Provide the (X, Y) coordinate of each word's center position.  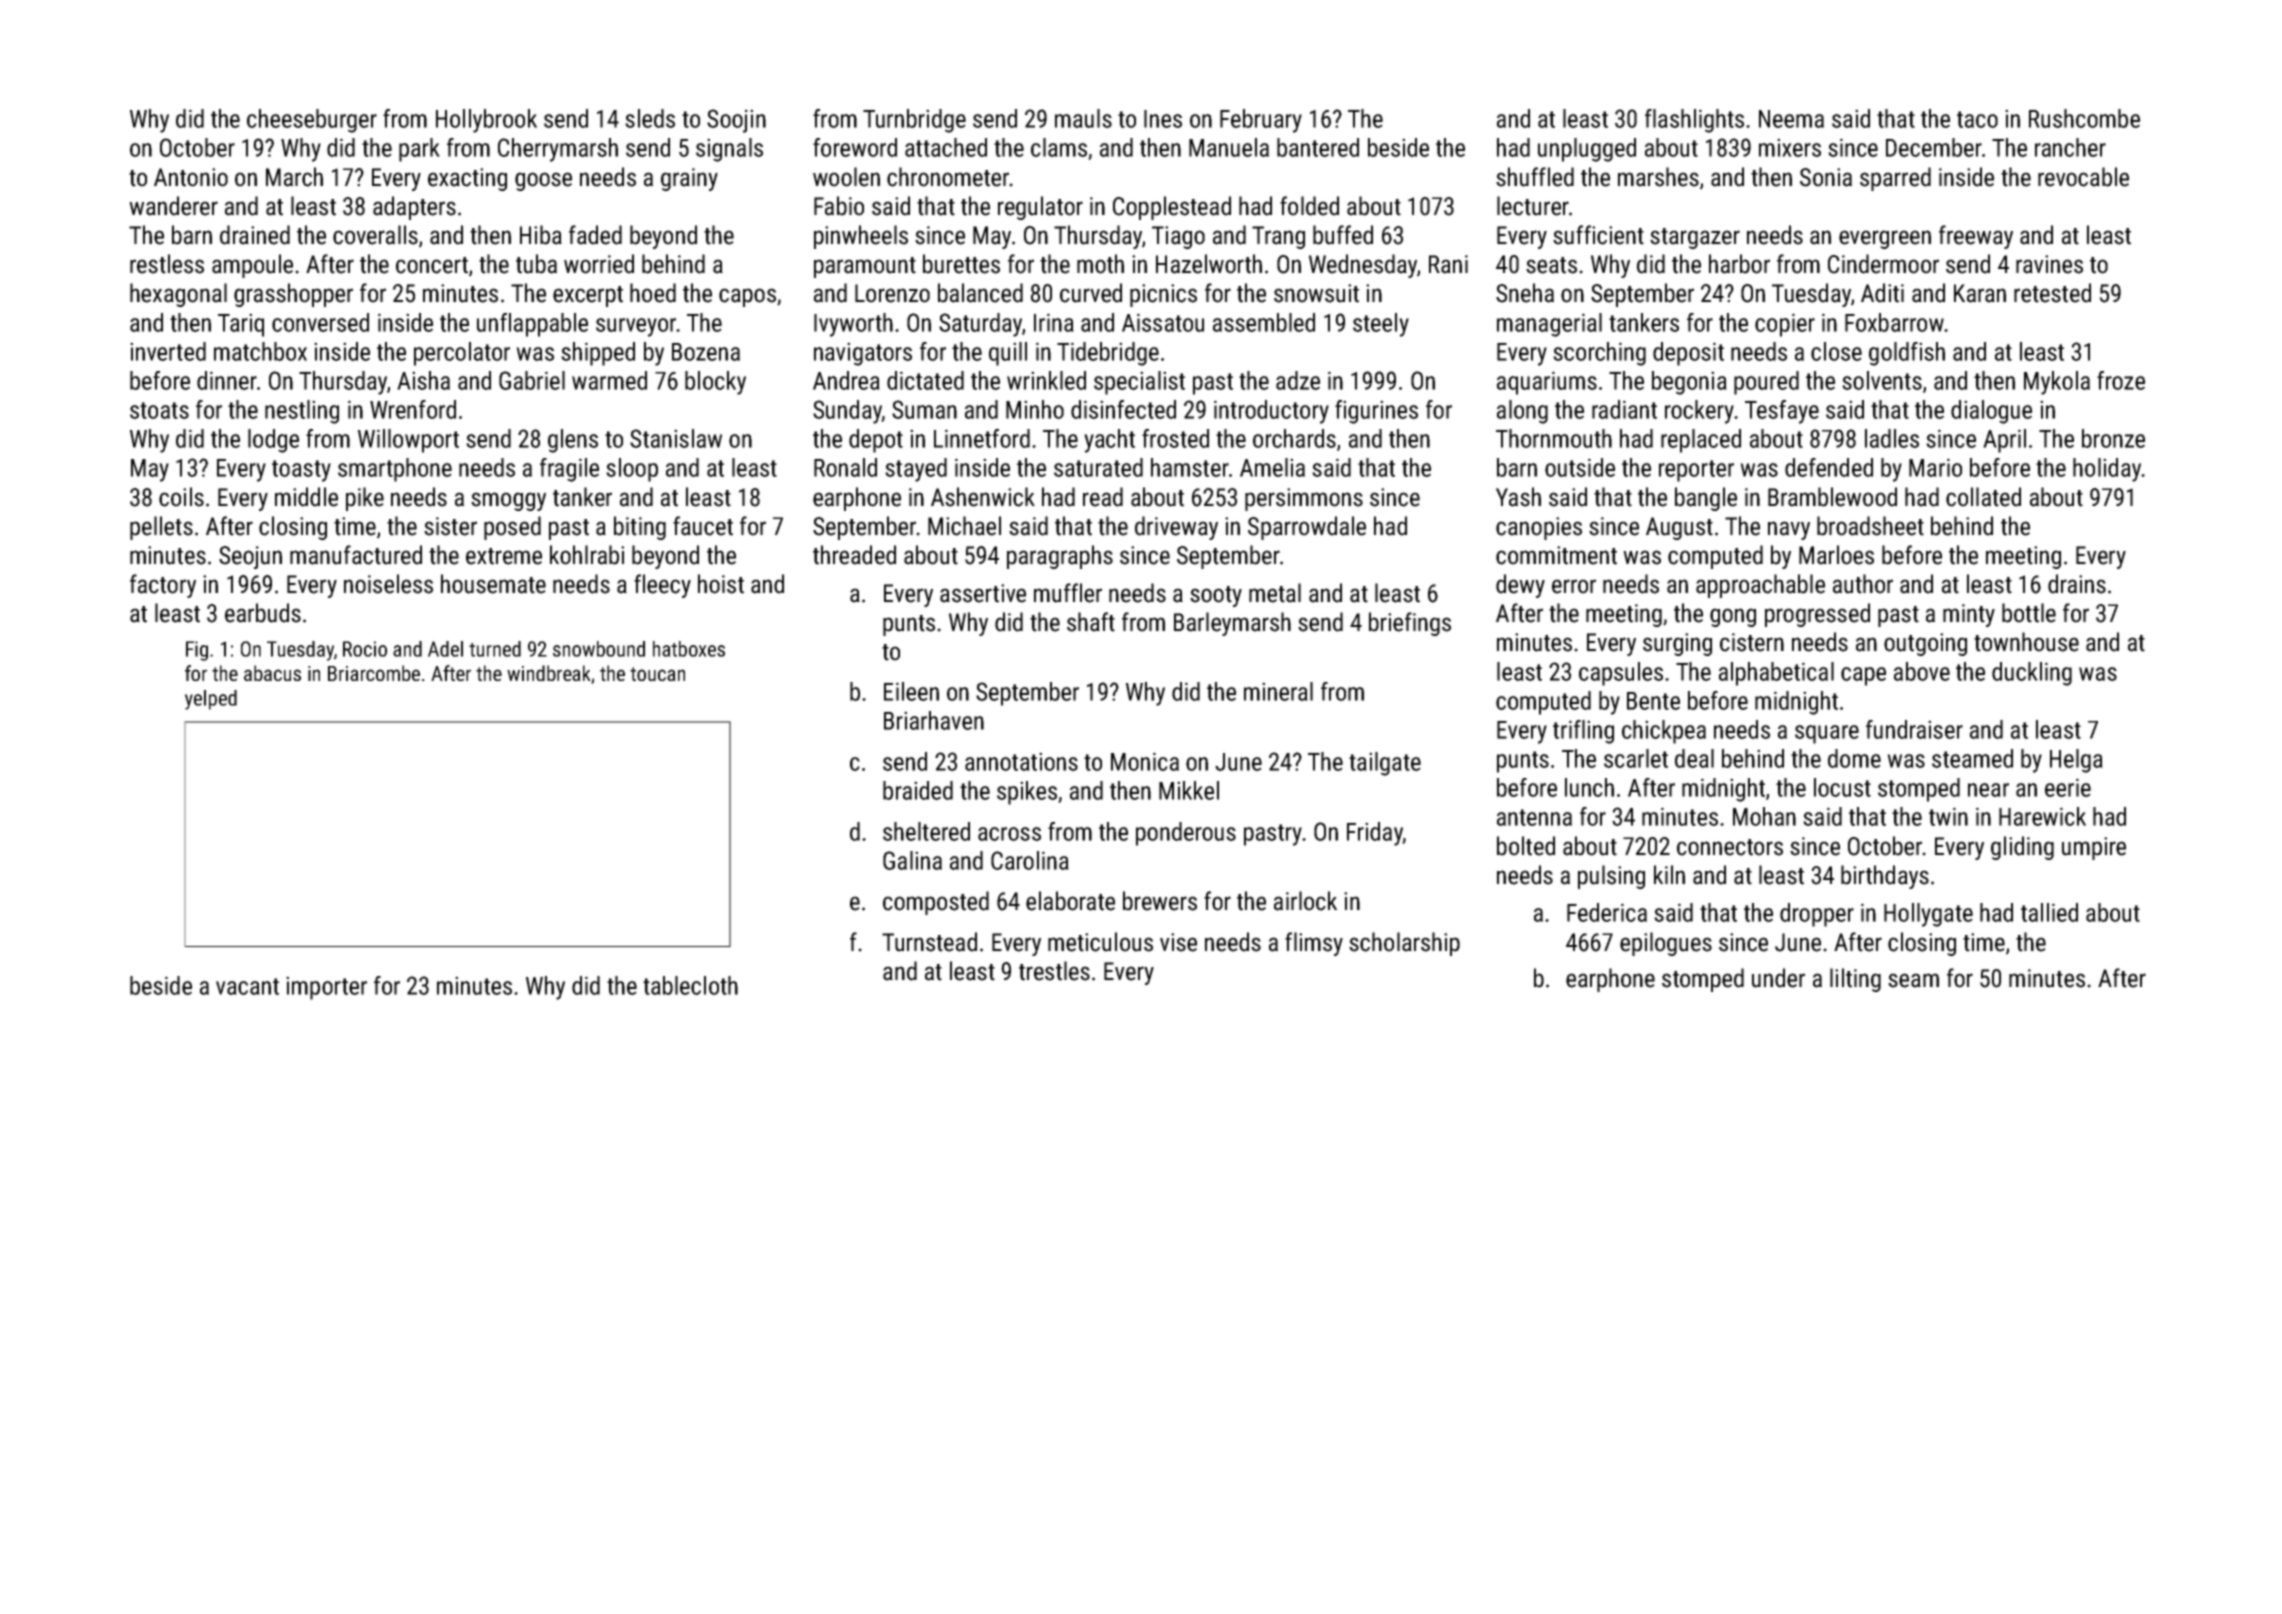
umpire (2094, 848)
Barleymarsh (1232, 624)
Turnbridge (914, 121)
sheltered (926, 831)
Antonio (191, 177)
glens (573, 441)
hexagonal (178, 295)
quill (1008, 354)
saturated (1098, 467)
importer (326, 988)
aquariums (1547, 383)
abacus (272, 673)
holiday (2107, 470)
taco (1977, 119)
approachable (1760, 586)
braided (918, 790)
